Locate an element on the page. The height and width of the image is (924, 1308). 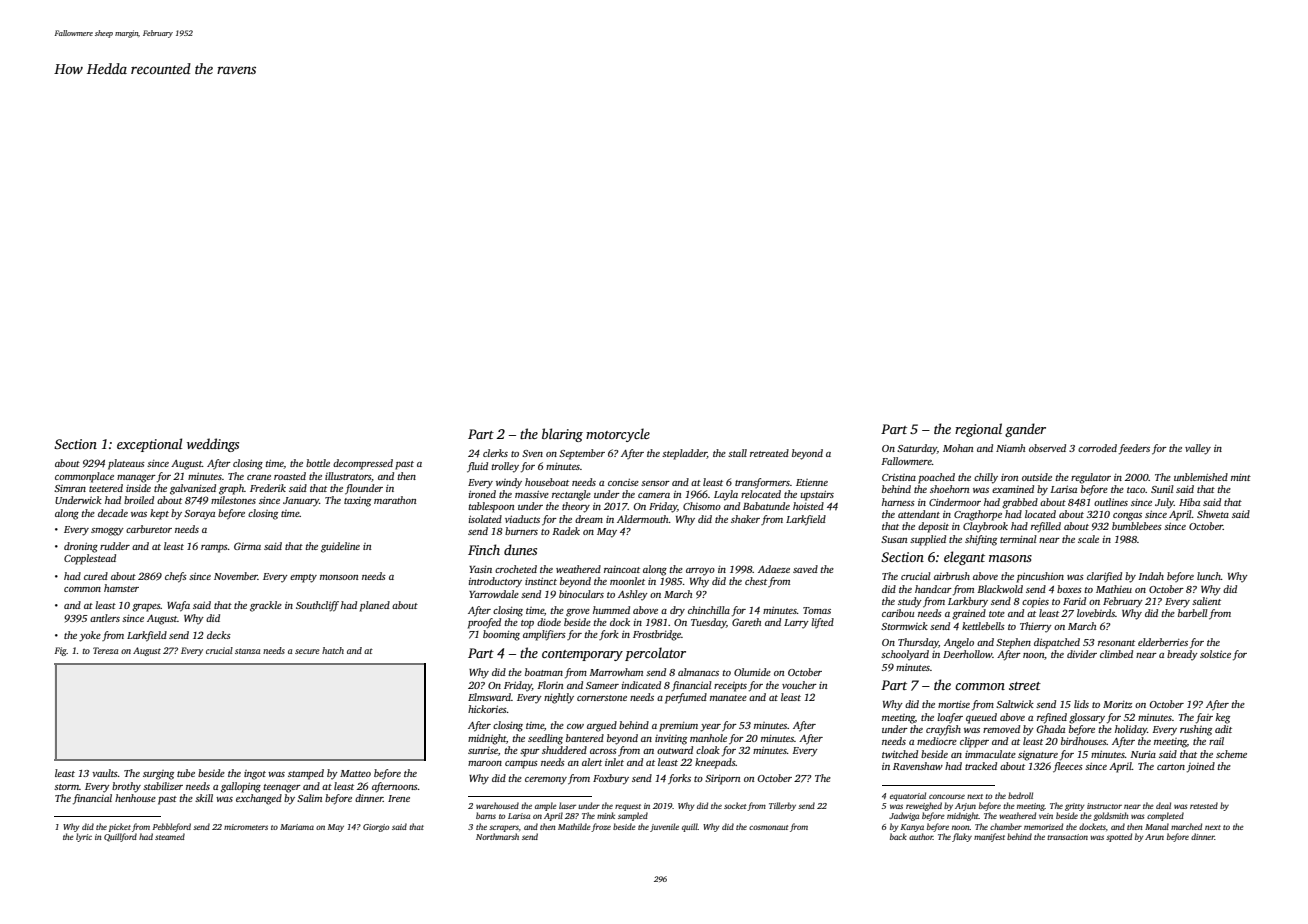
guideline is located at coordinates (340, 547).
